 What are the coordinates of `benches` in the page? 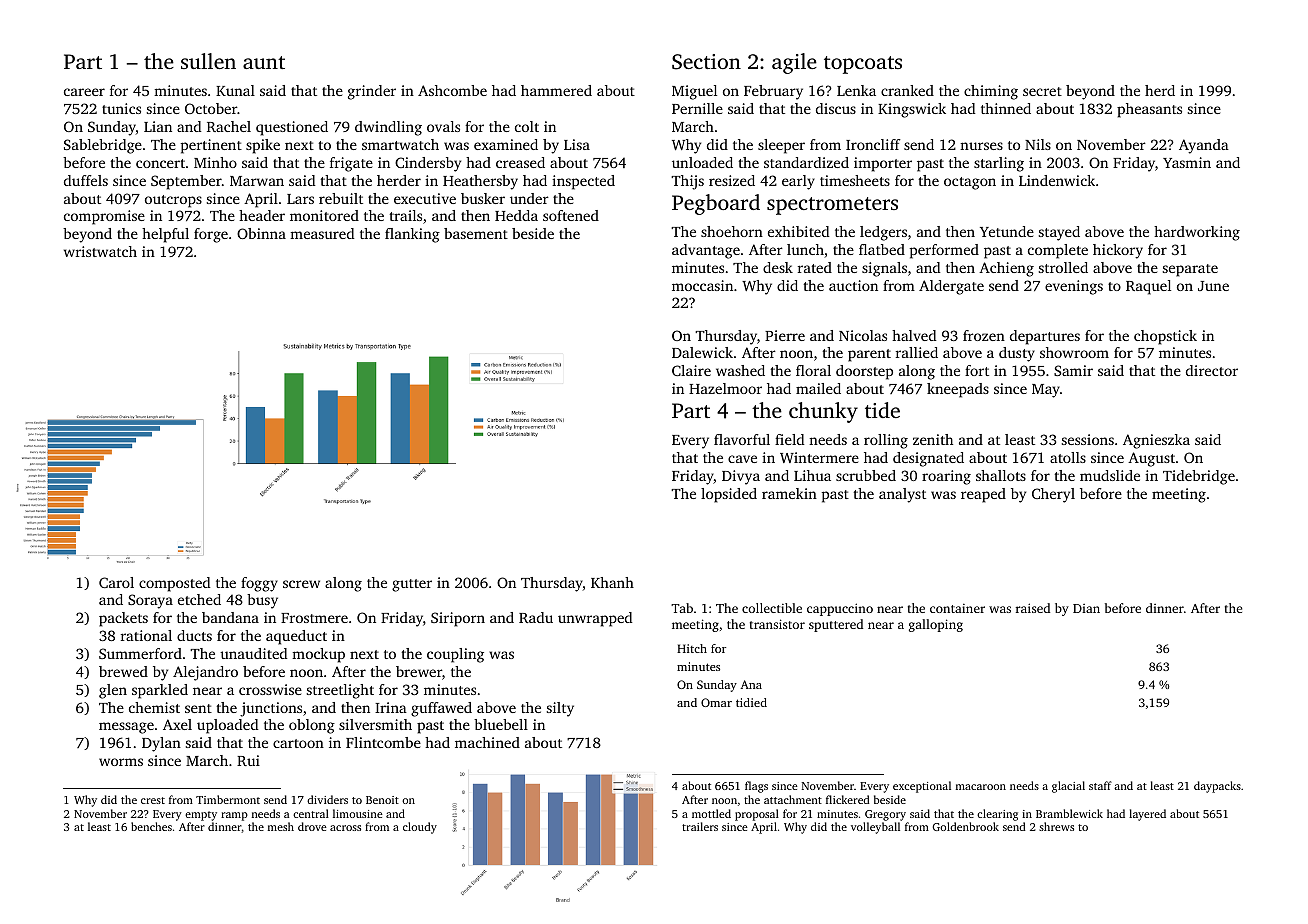 It's located at (151, 826).
